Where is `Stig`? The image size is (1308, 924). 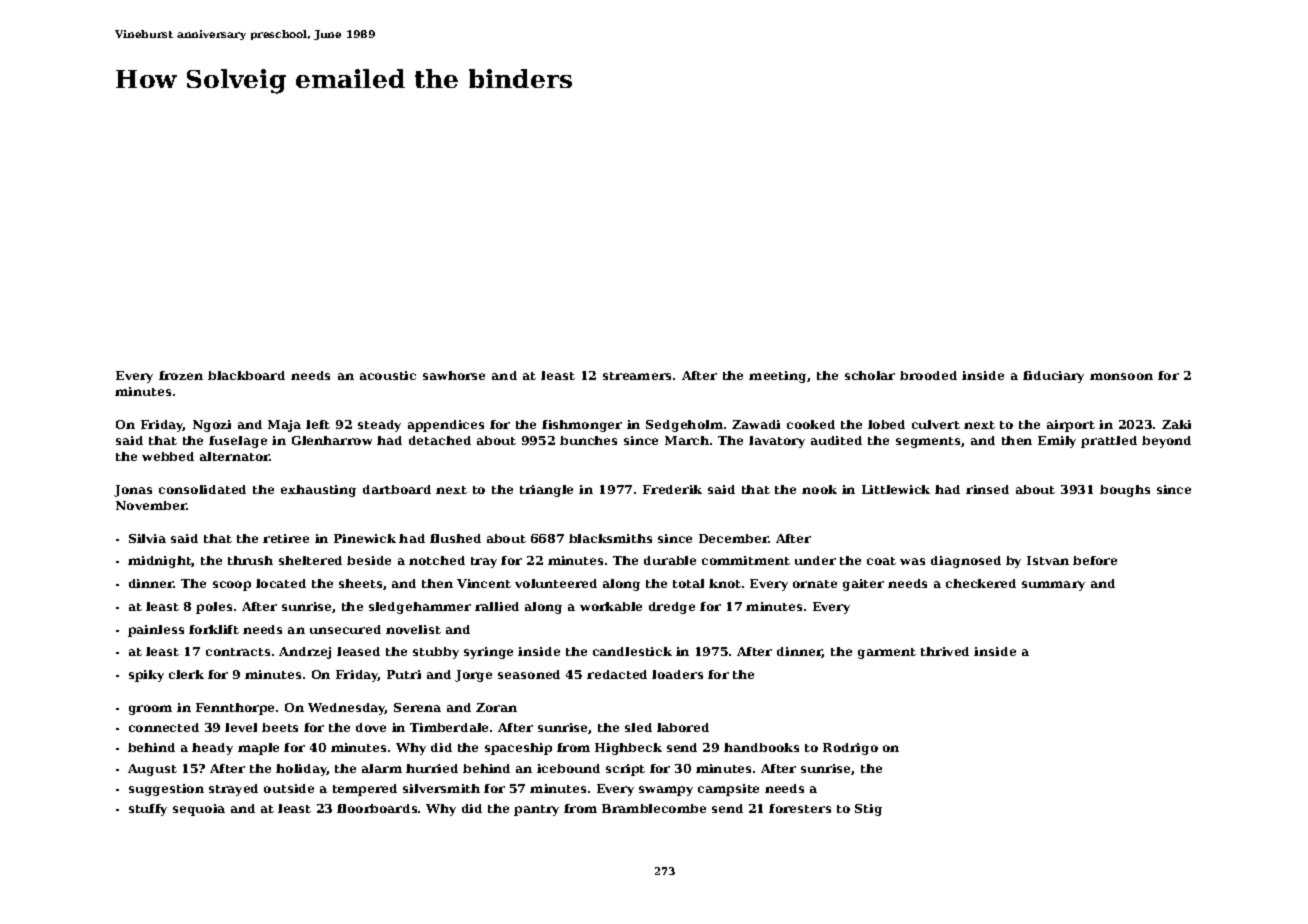 Stig is located at coordinates (868, 810).
